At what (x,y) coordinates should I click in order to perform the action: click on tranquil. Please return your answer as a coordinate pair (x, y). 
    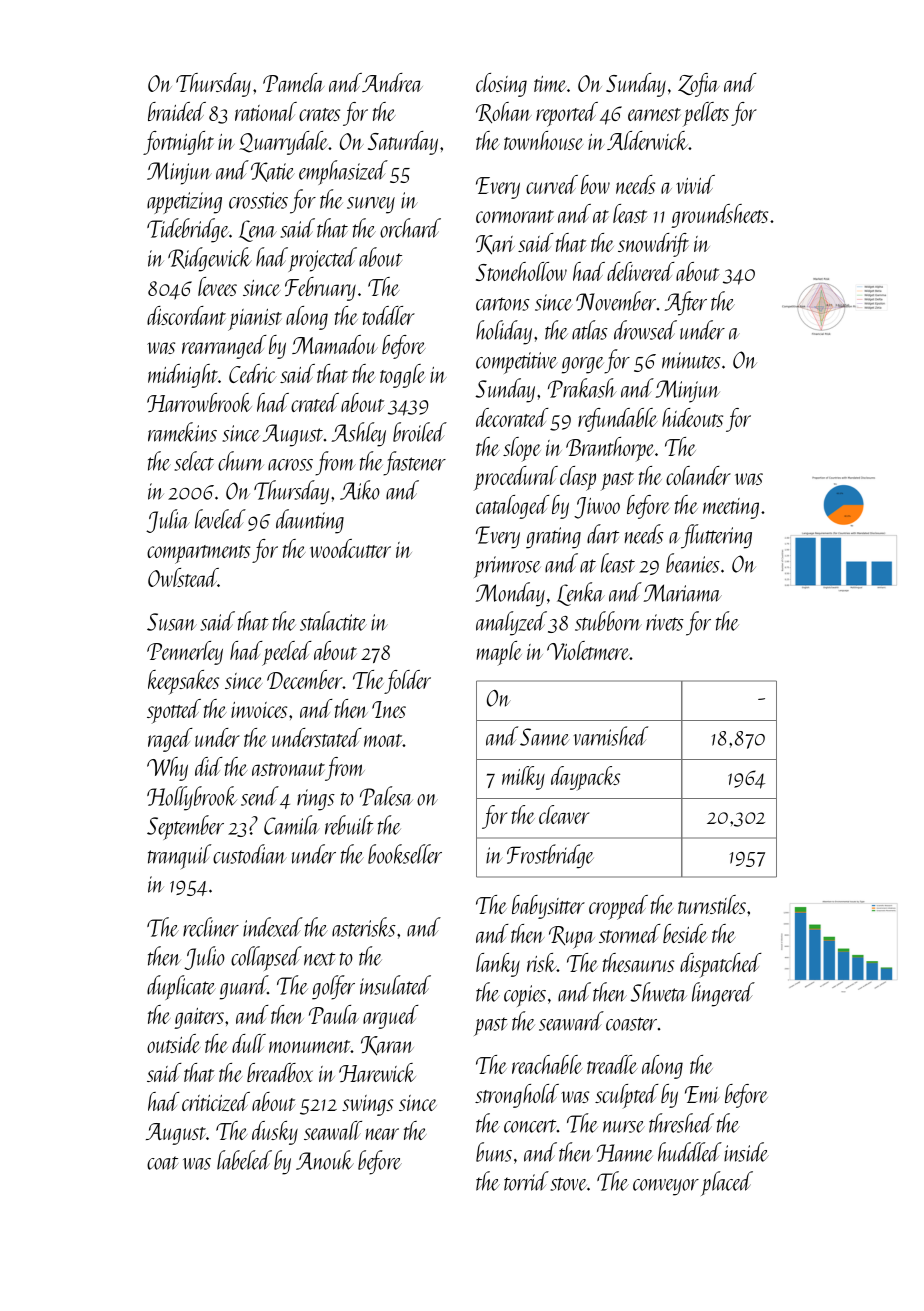
    Looking at the image, I should click on (179, 856).
